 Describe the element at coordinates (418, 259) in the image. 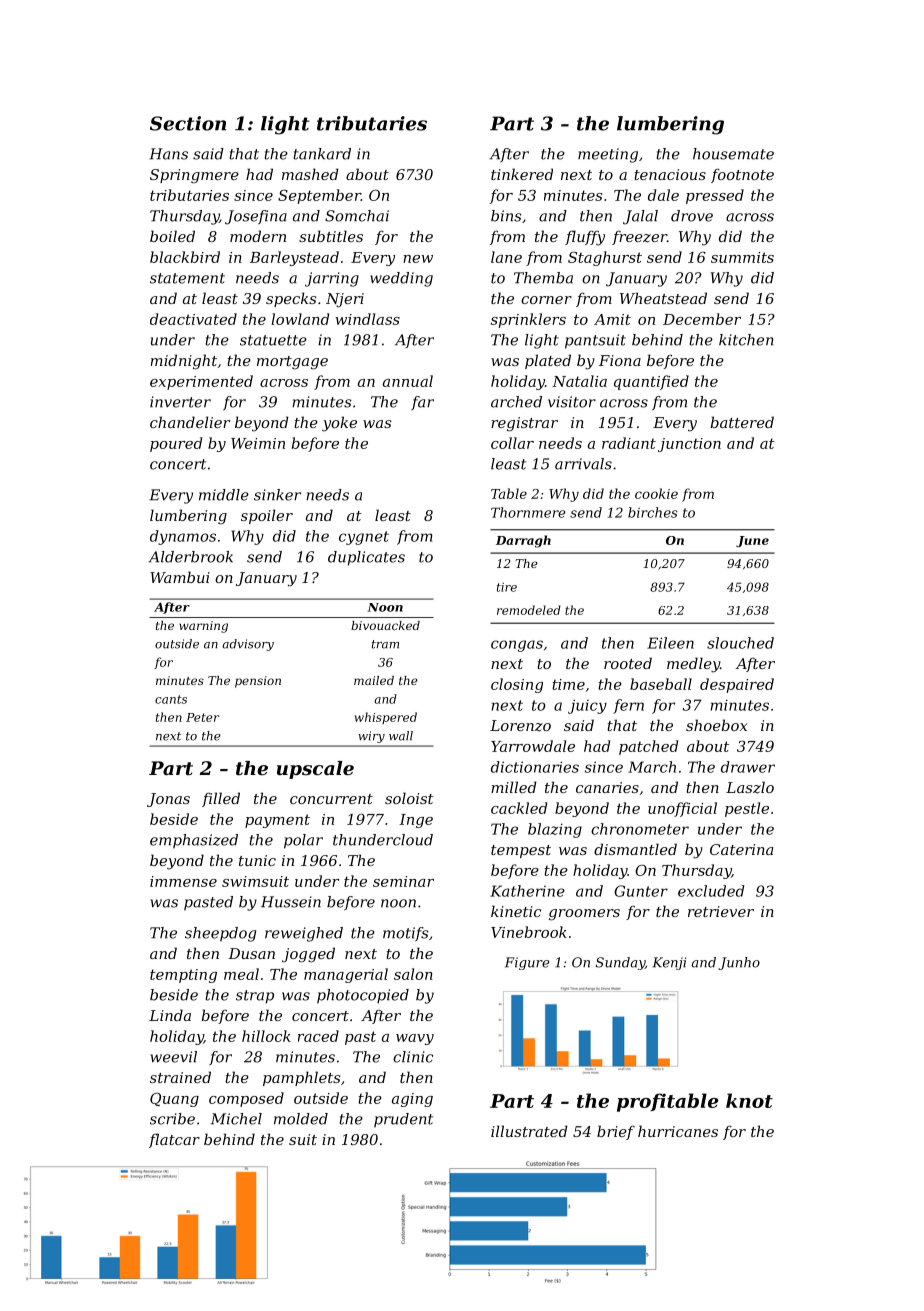

I see `new` at that location.
